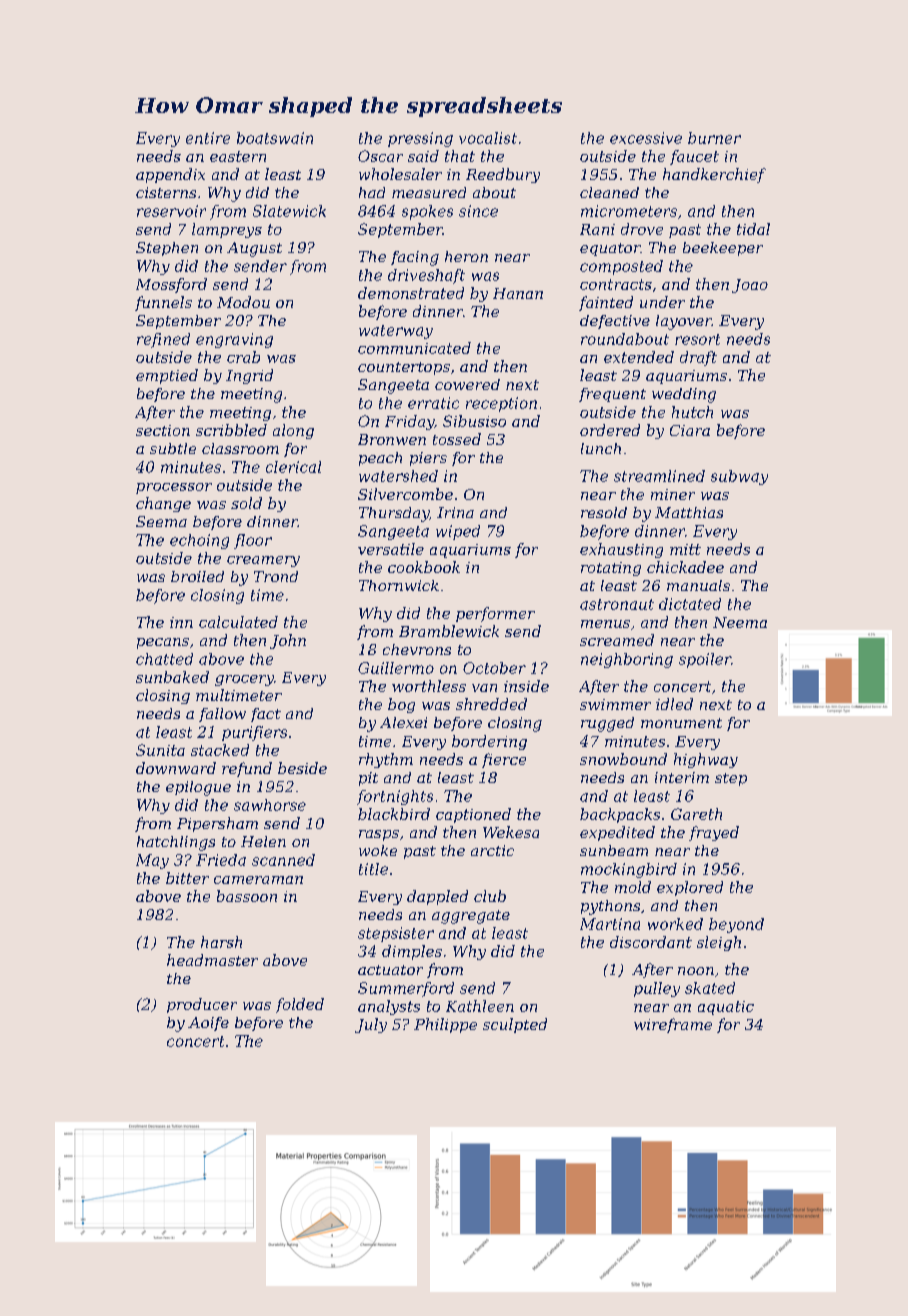 The height and width of the screenshot is (1316, 908). I want to click on Alexei, so click(403, 722).
